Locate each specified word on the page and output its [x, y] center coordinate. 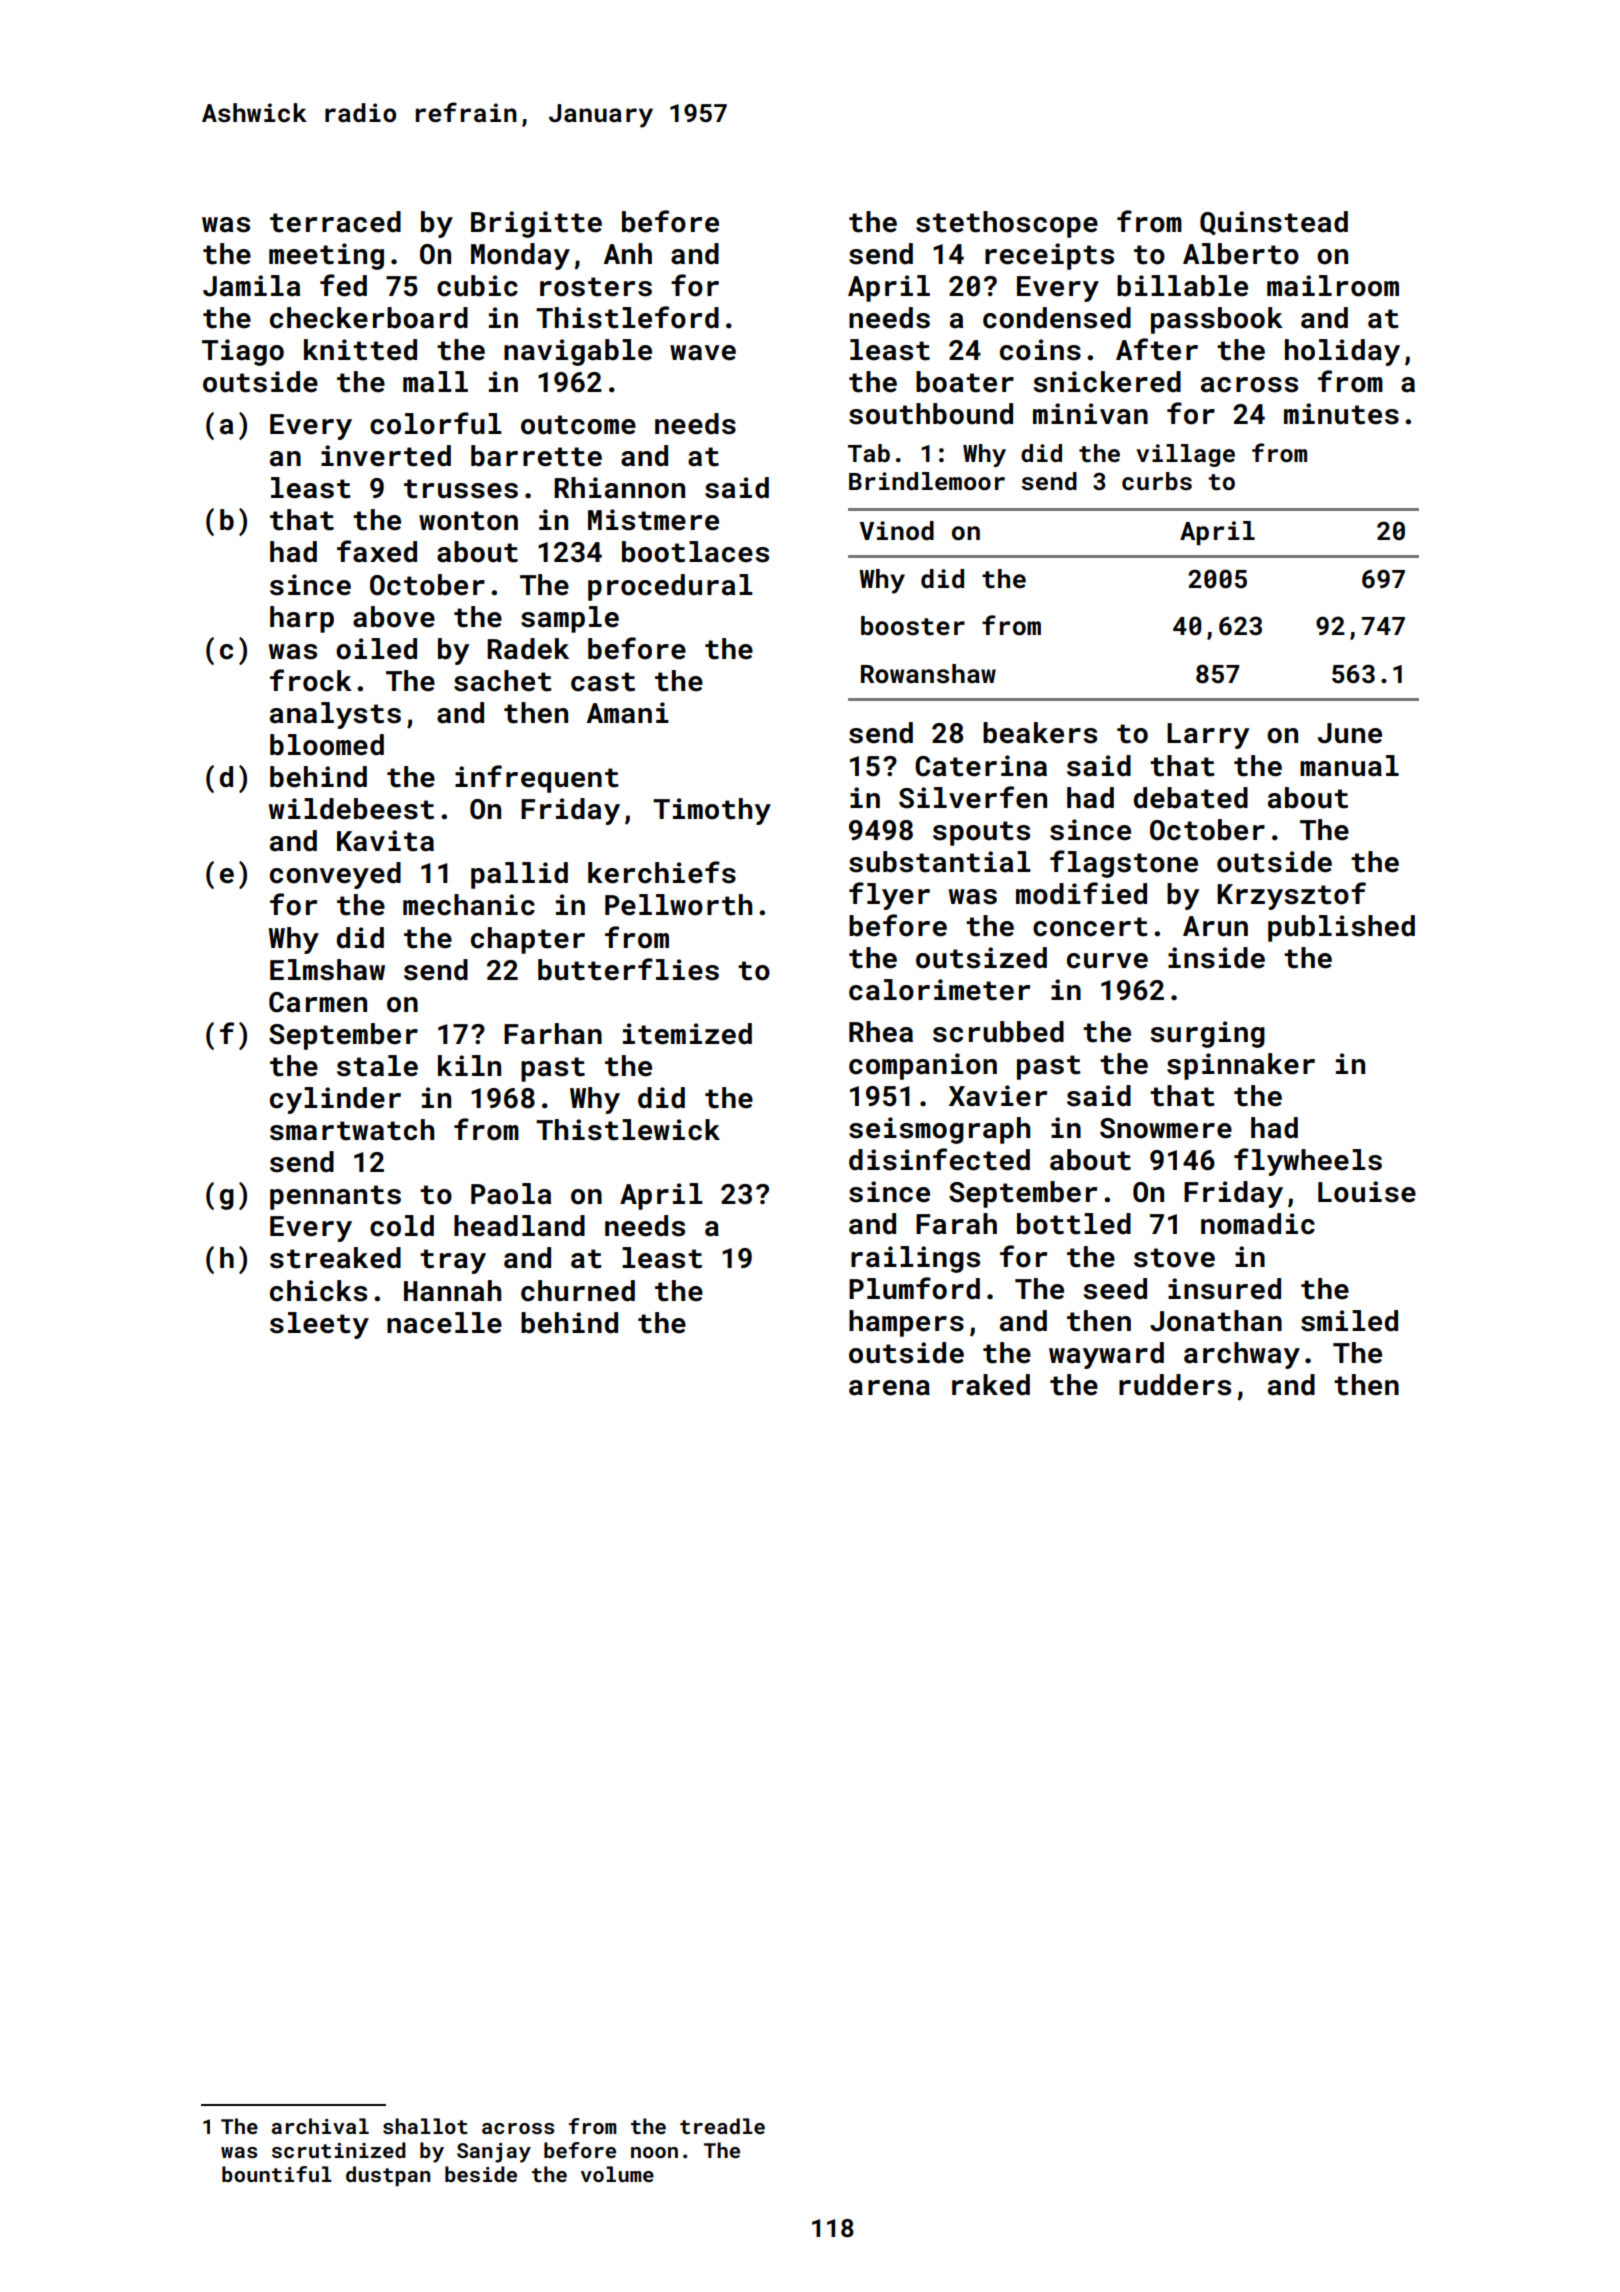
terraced [335, 222]
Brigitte [536, 224]
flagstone [1124, 864]
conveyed [335, 875]
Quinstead [1274, 223]
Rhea [881, 1032]
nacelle [444, 1323]
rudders [1175, 1385]
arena [889, 1388]
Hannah [452, 1291]
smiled [1349, 1321]
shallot [425, 2126]
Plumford [914, 1288]
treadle [722, 2126]
